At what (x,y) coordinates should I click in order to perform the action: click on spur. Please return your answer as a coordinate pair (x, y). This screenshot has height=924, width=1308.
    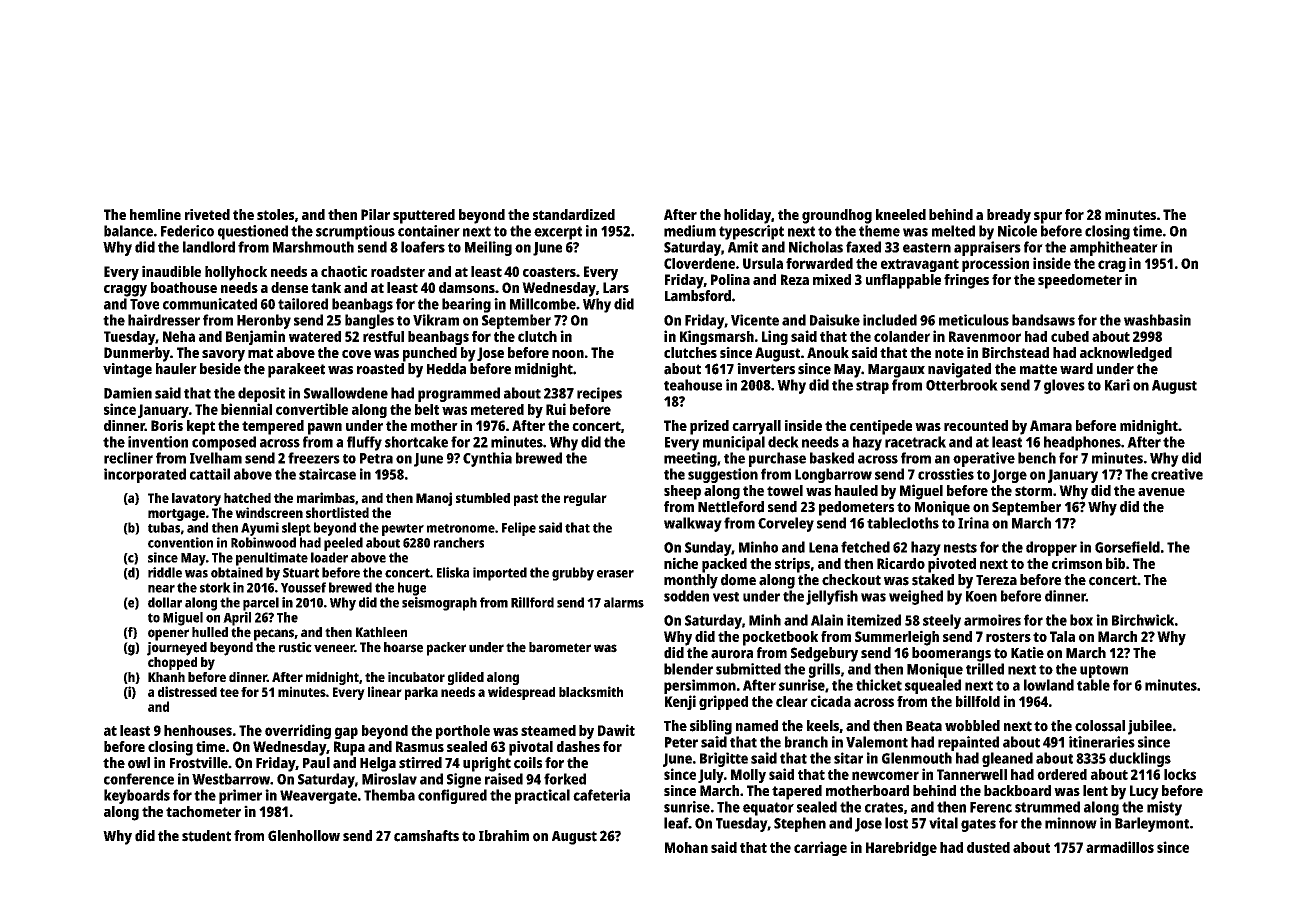
    Looking at the image, I should click on (1048, 218).
